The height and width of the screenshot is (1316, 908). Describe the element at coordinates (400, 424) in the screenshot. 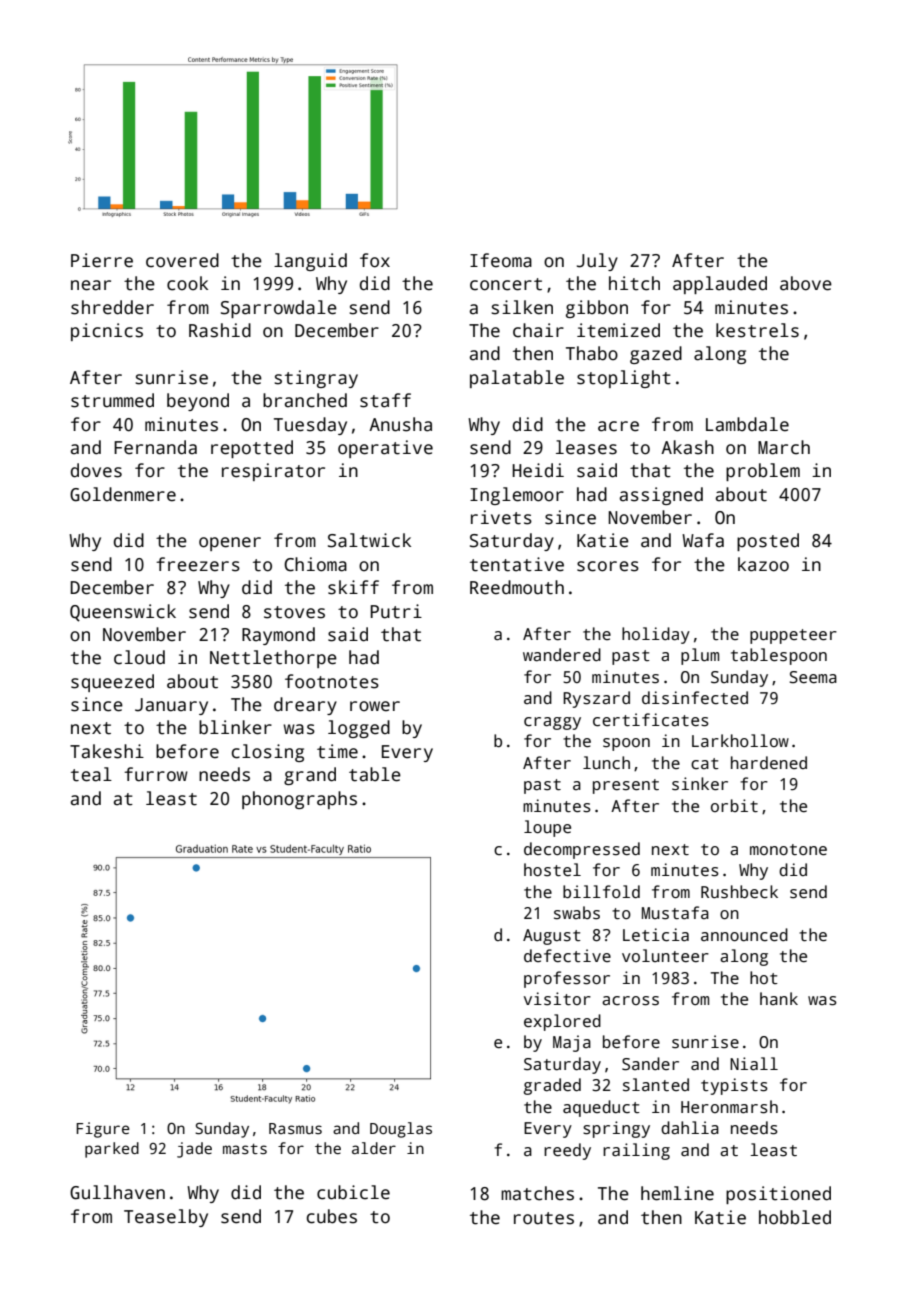

I see `Anusha` at that location.
